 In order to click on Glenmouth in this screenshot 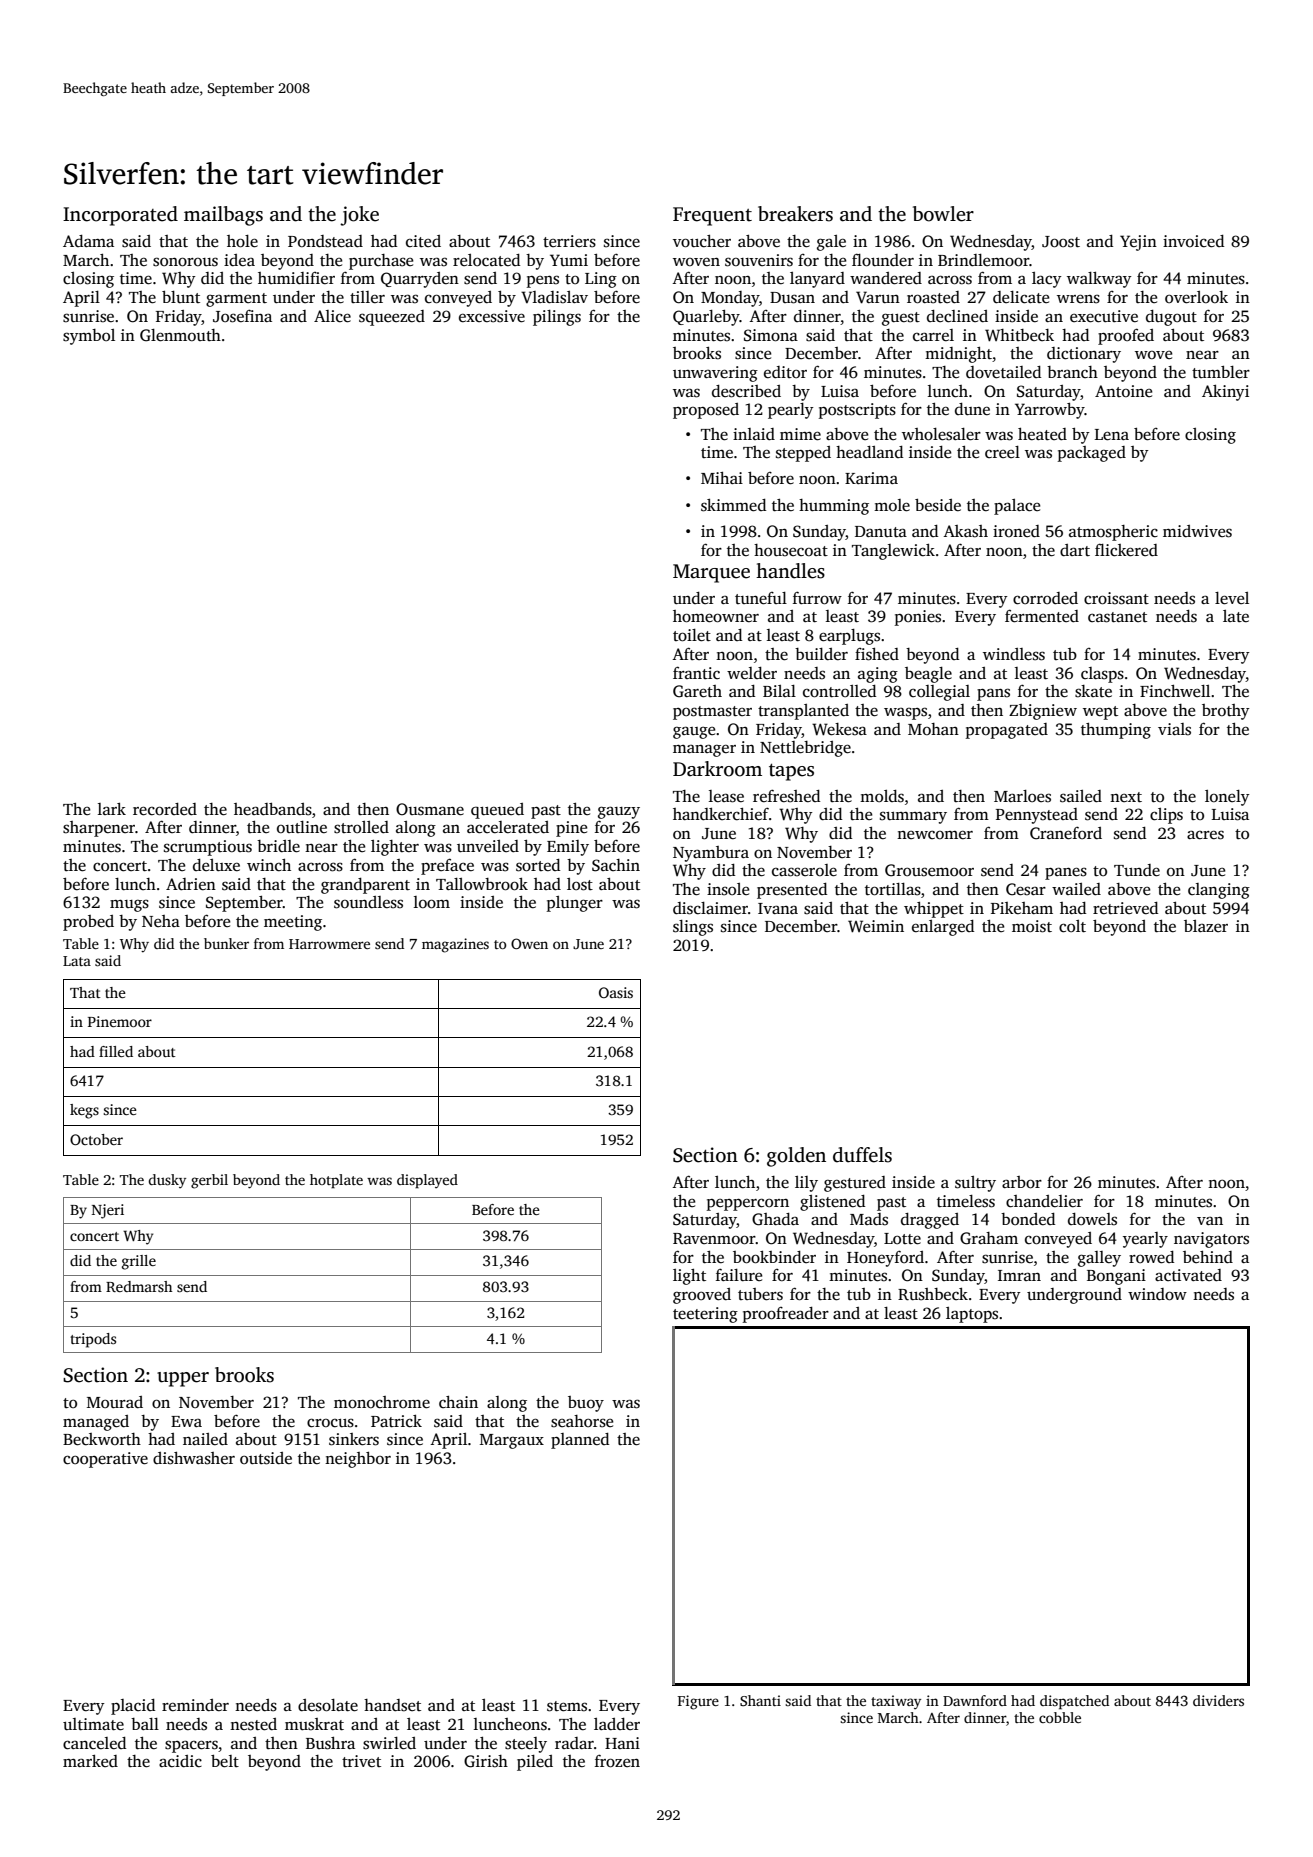, I will do `click(180, 335)`.
